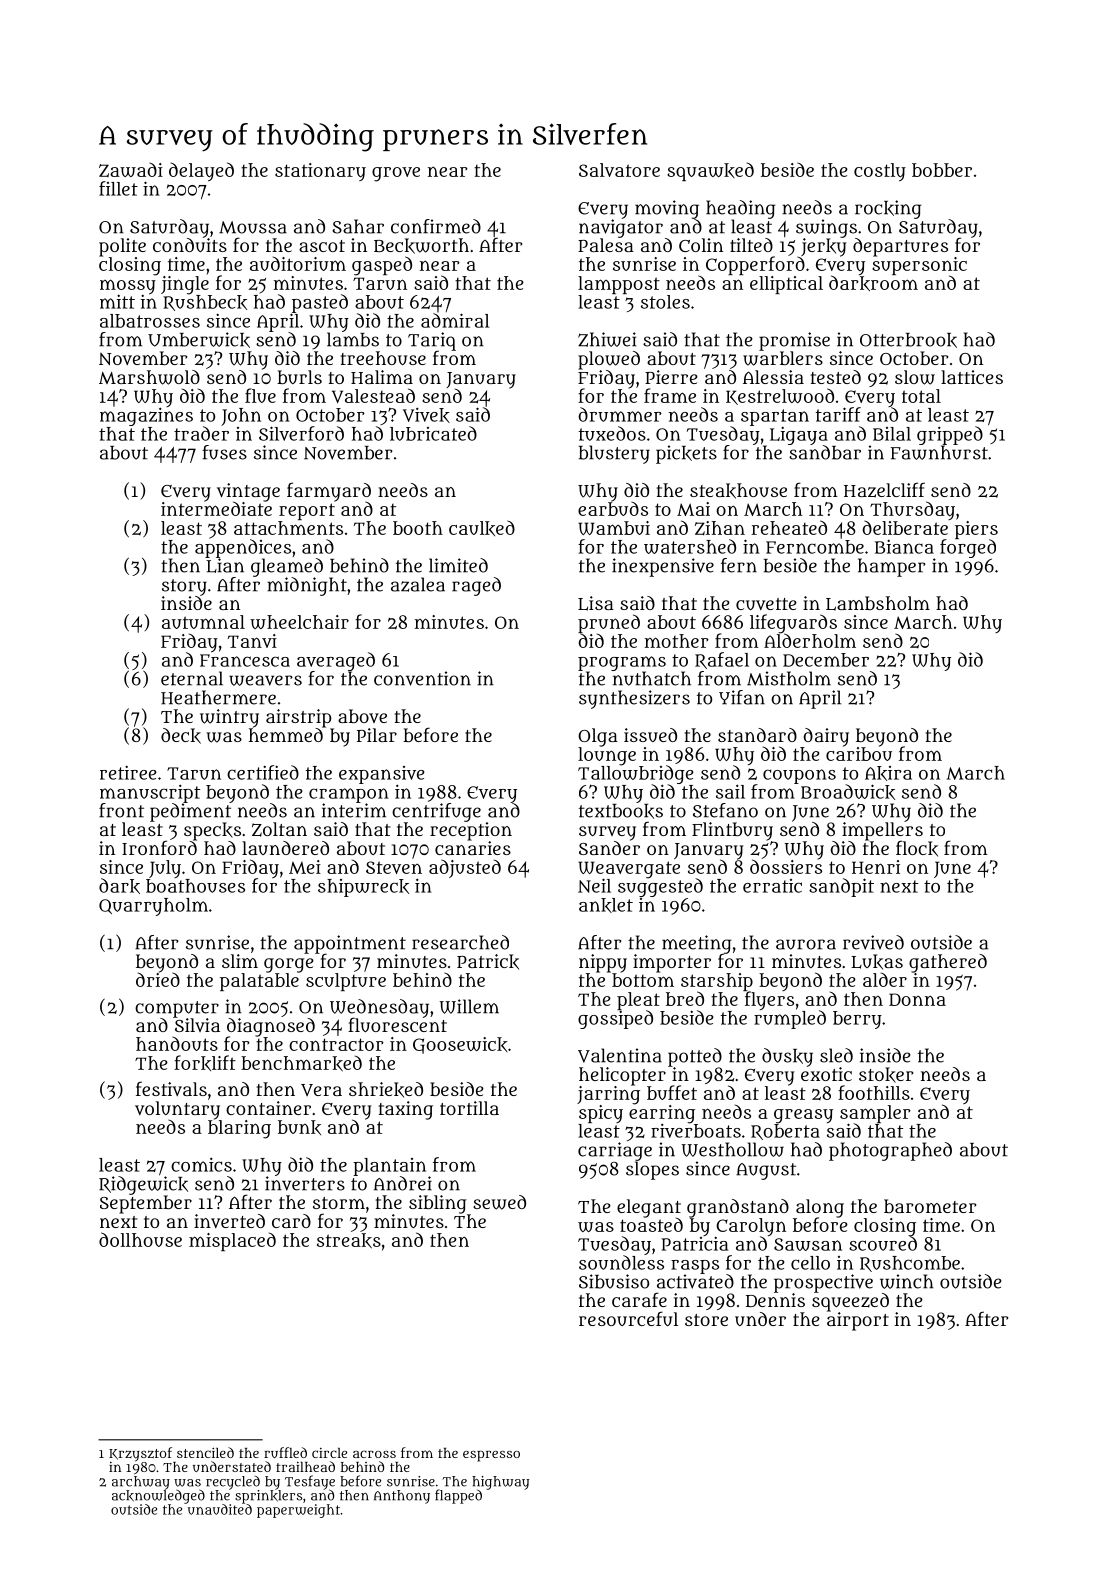 This screenshot has width=1108, height=1574. I want to click on pickets, so click(686, 454).
